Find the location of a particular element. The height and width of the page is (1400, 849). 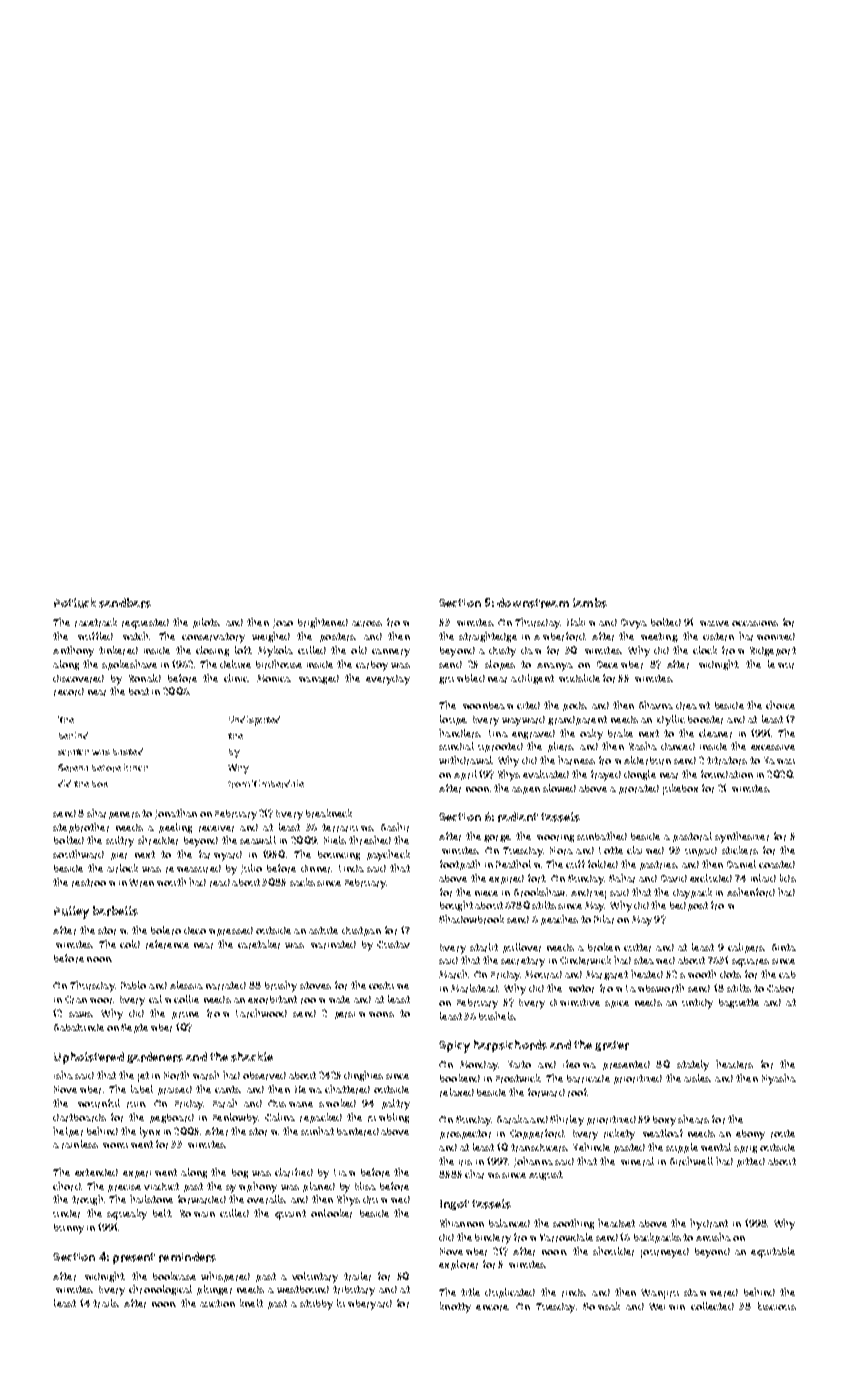

trails is located at coordinates (105, 1303).
